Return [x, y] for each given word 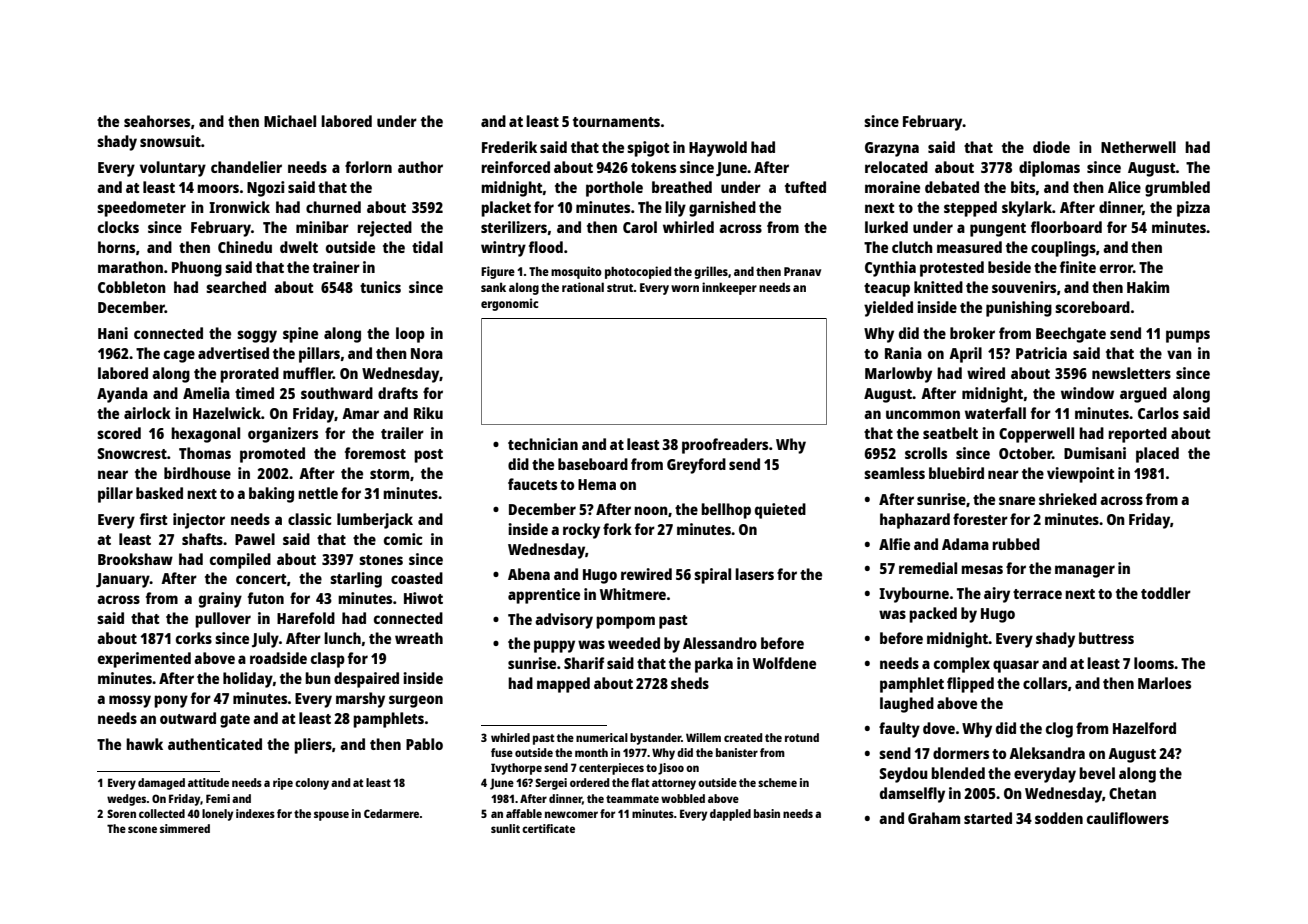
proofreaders [725, 446]
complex [962, 665]
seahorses [157, 121]
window [1087, 393]
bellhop [726, 511]
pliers [313, 746]
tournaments [616, 122]
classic [310, 519]
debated [952, 187]
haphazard [915, 521]
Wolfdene [784, 663]
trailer [402, 433]
